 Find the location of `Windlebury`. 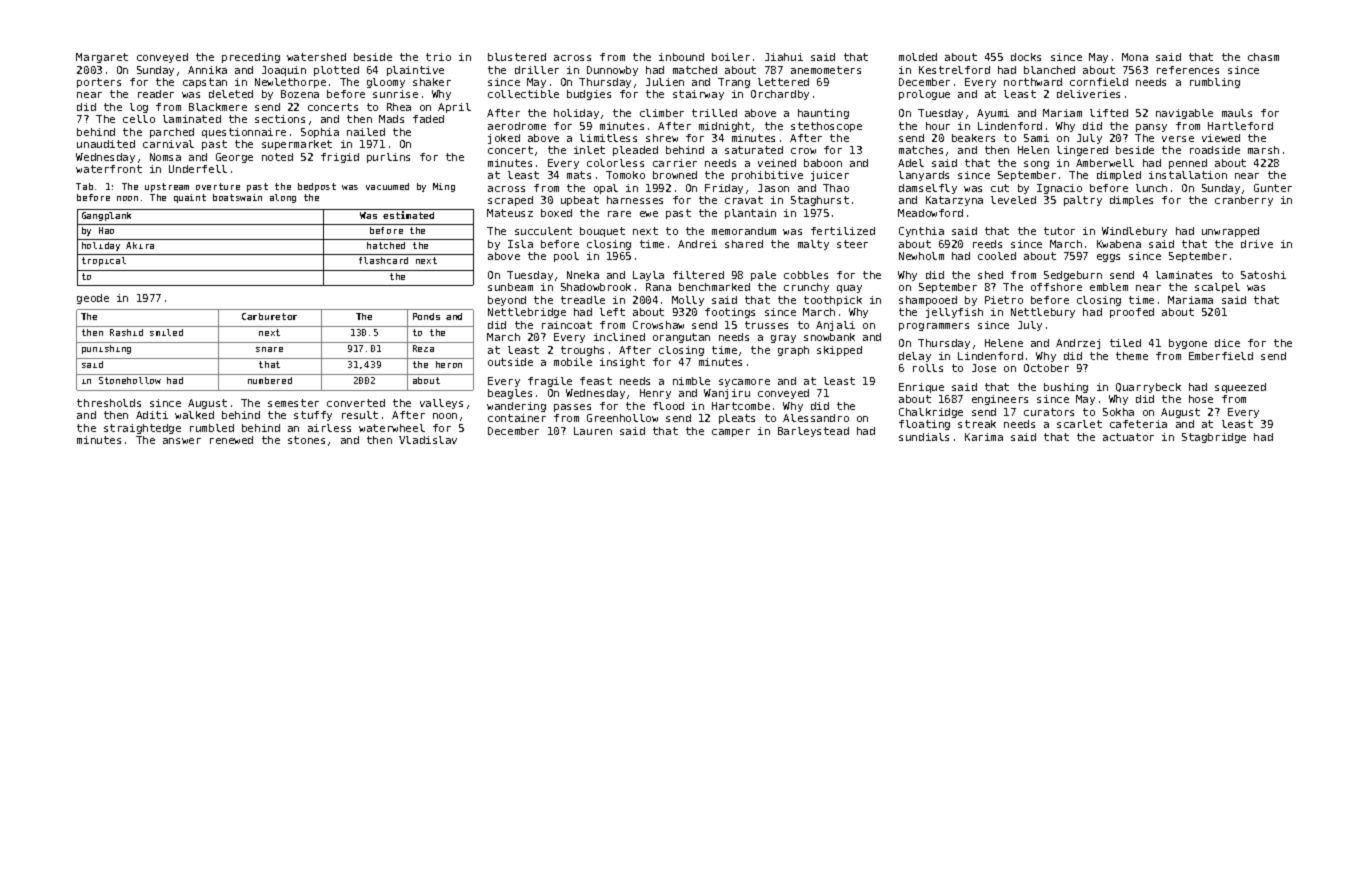

Windlebury is located at coordinates (1134, 232).
